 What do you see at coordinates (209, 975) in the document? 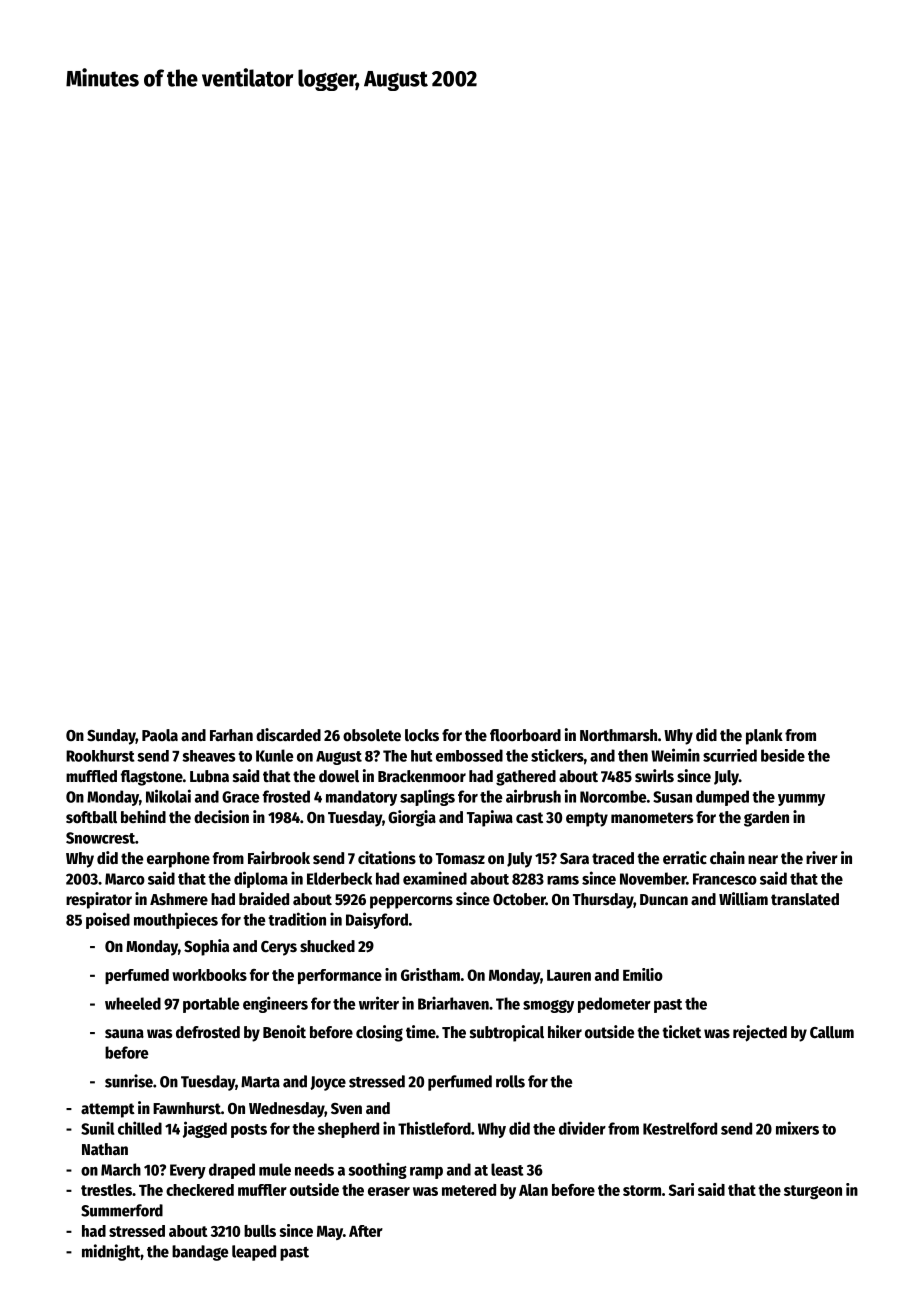
I see `workbooks` at bounding box center [209, 975].
